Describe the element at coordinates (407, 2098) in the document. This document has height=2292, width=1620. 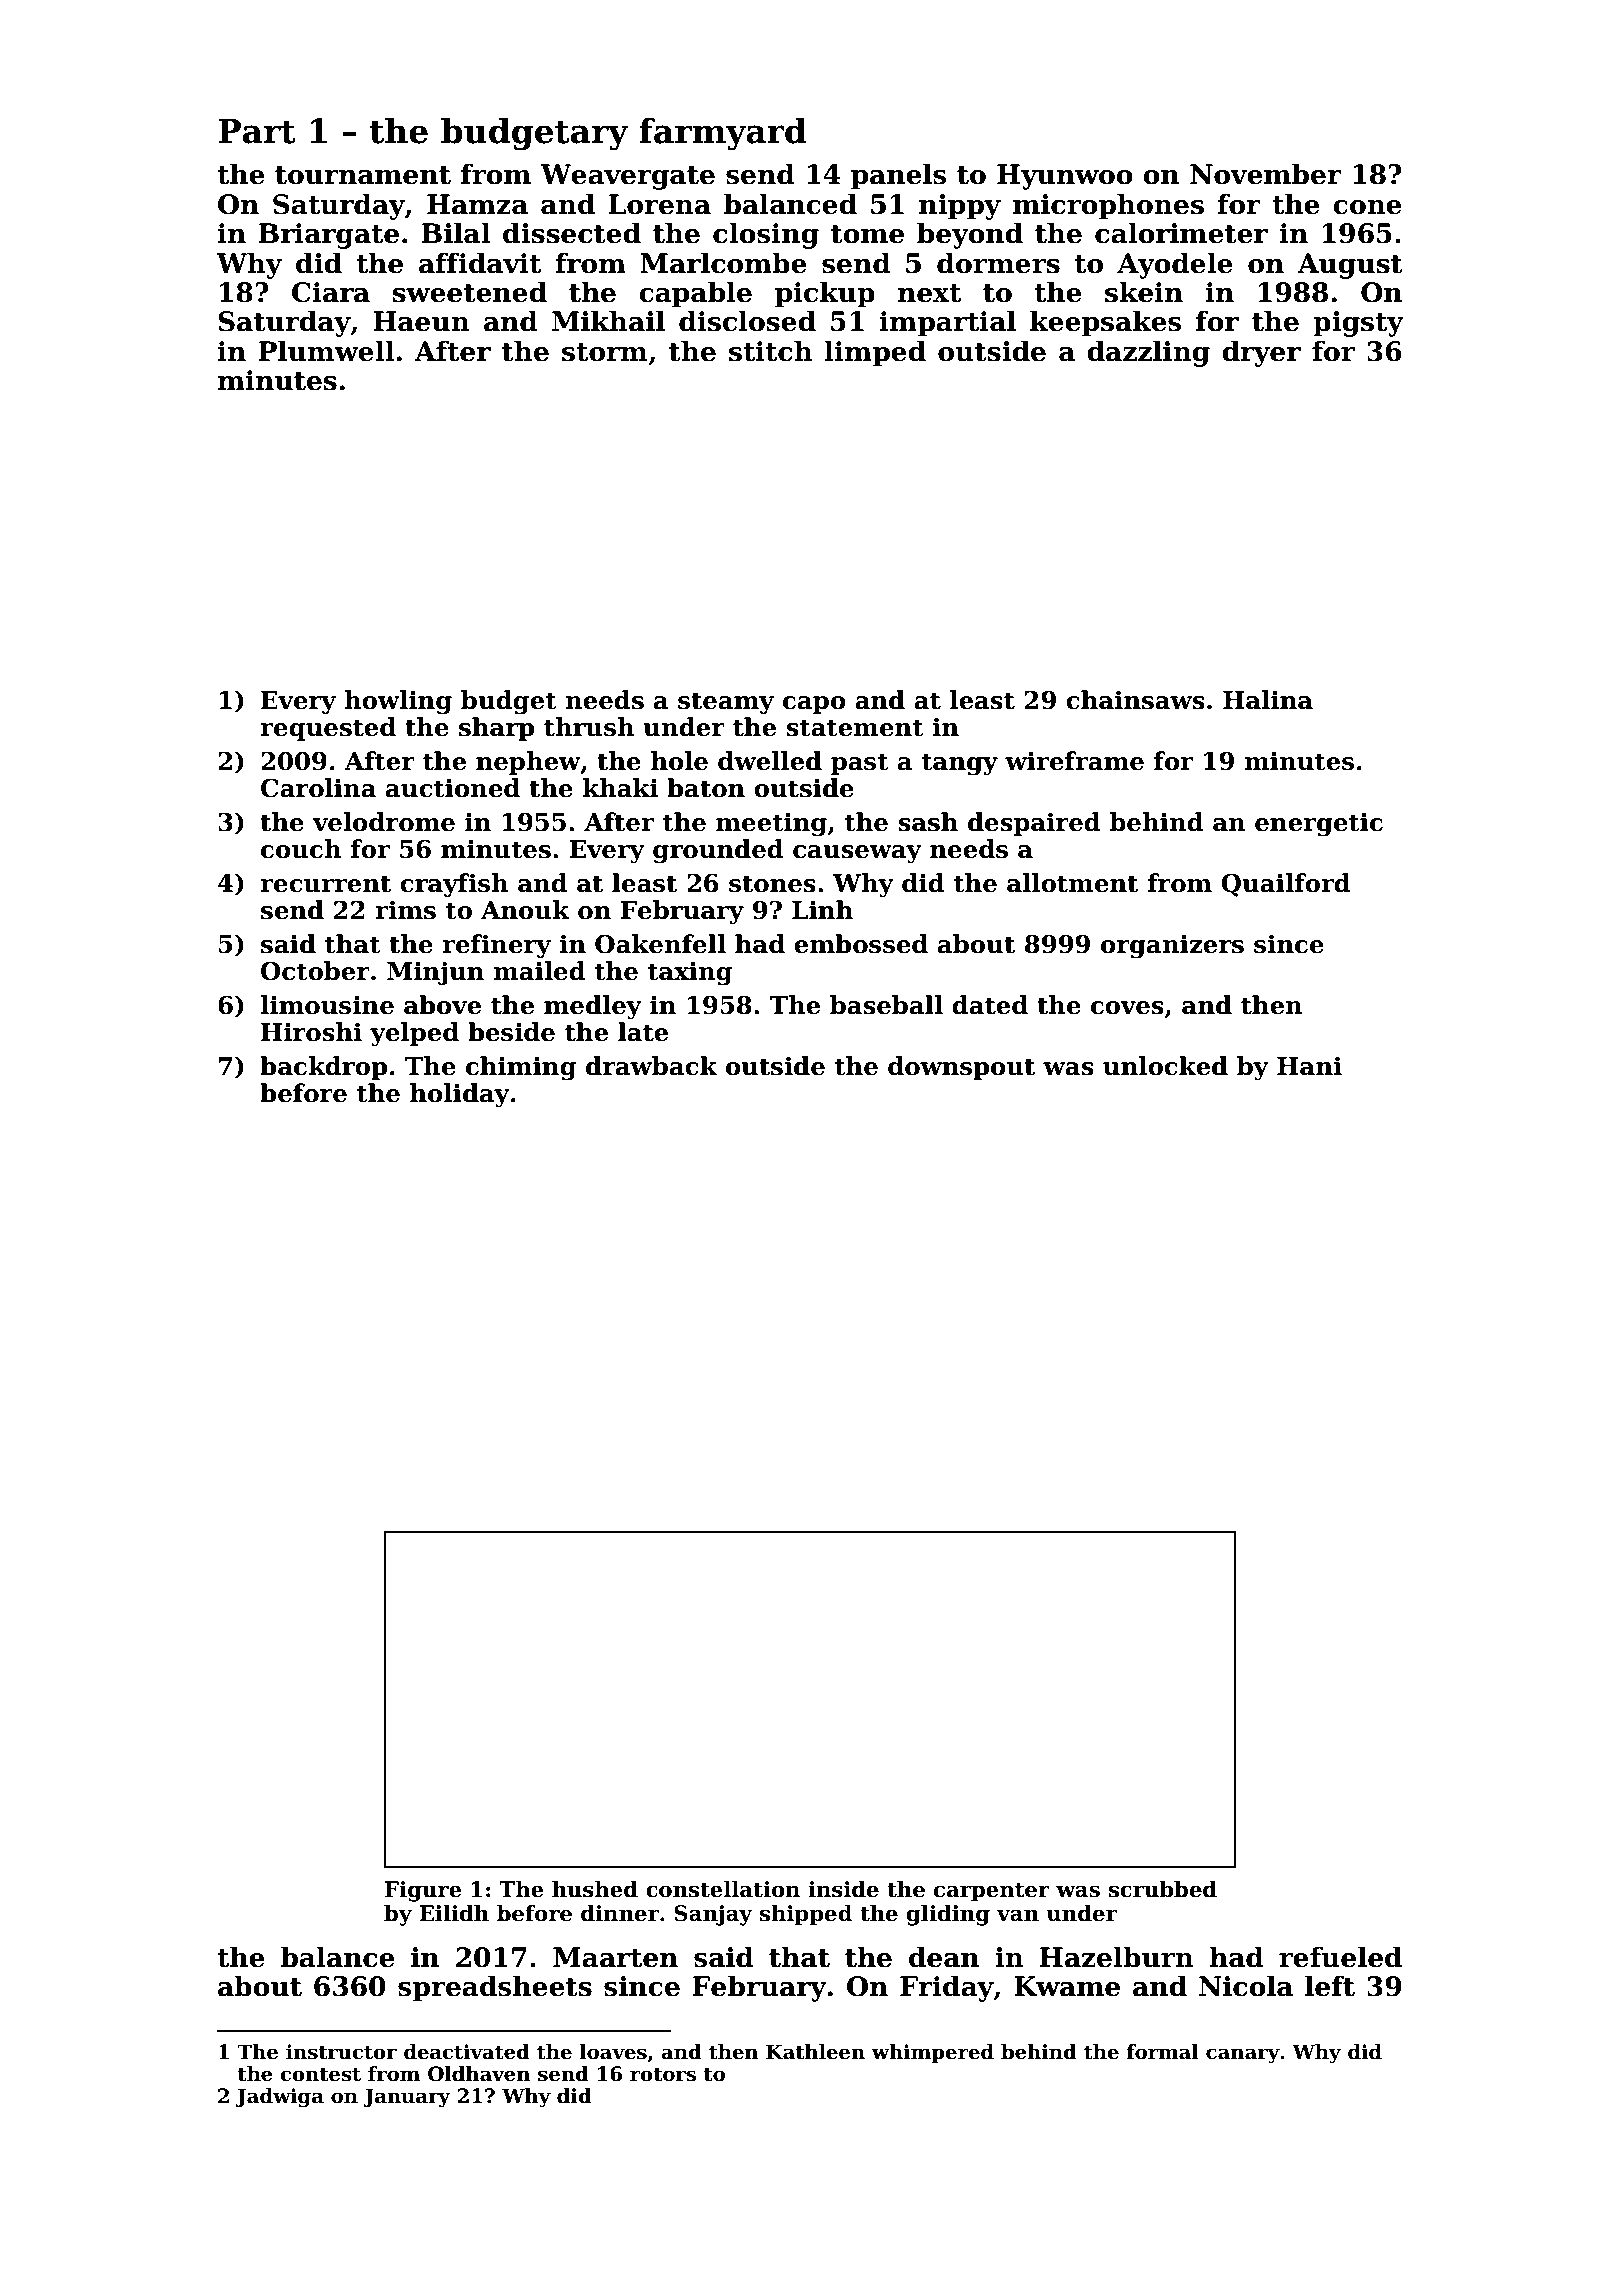
I see `January` at that location.
